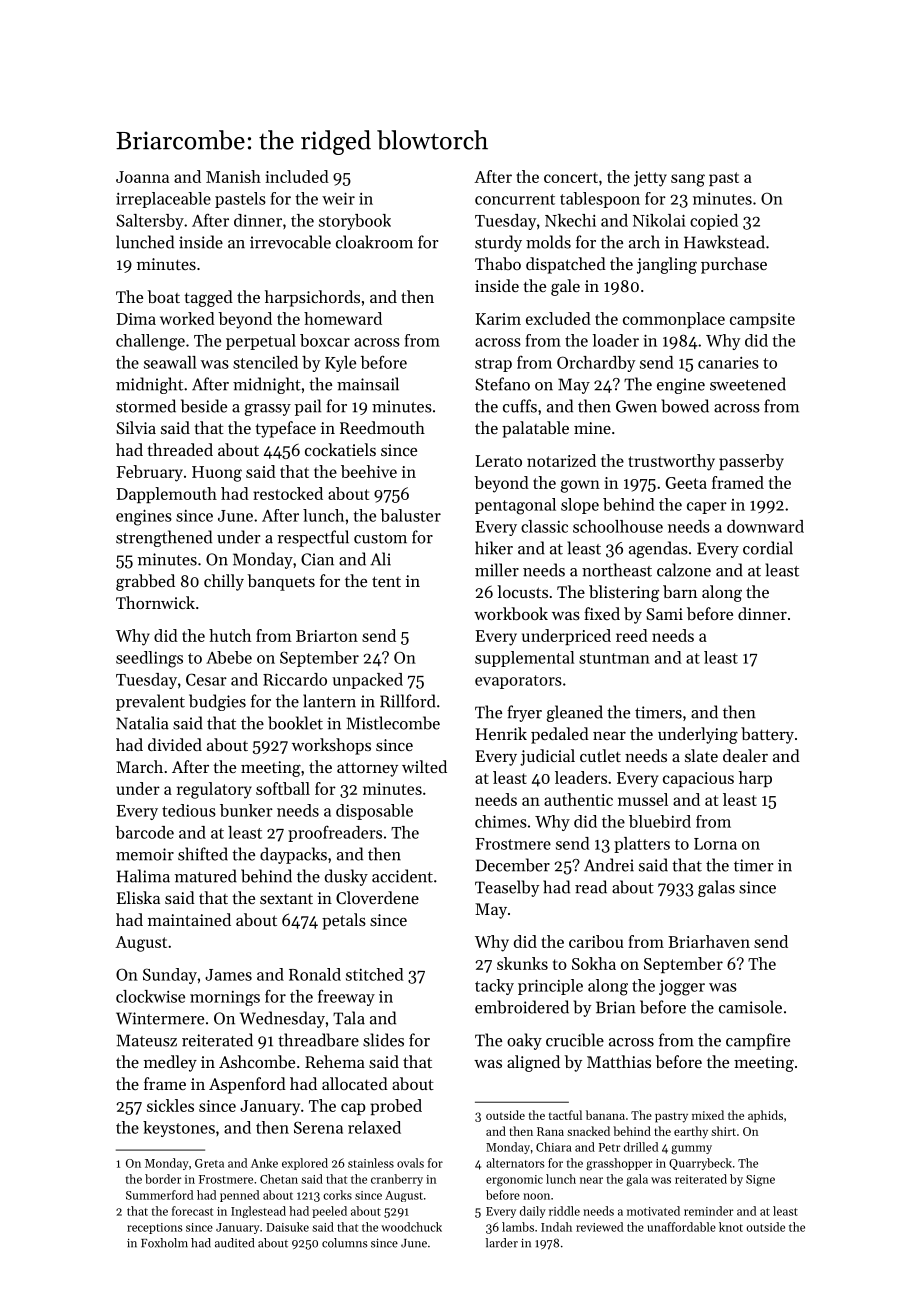 The height and width of the image is (1314, 924). I want to click on Abebe, so click(229, 657).
